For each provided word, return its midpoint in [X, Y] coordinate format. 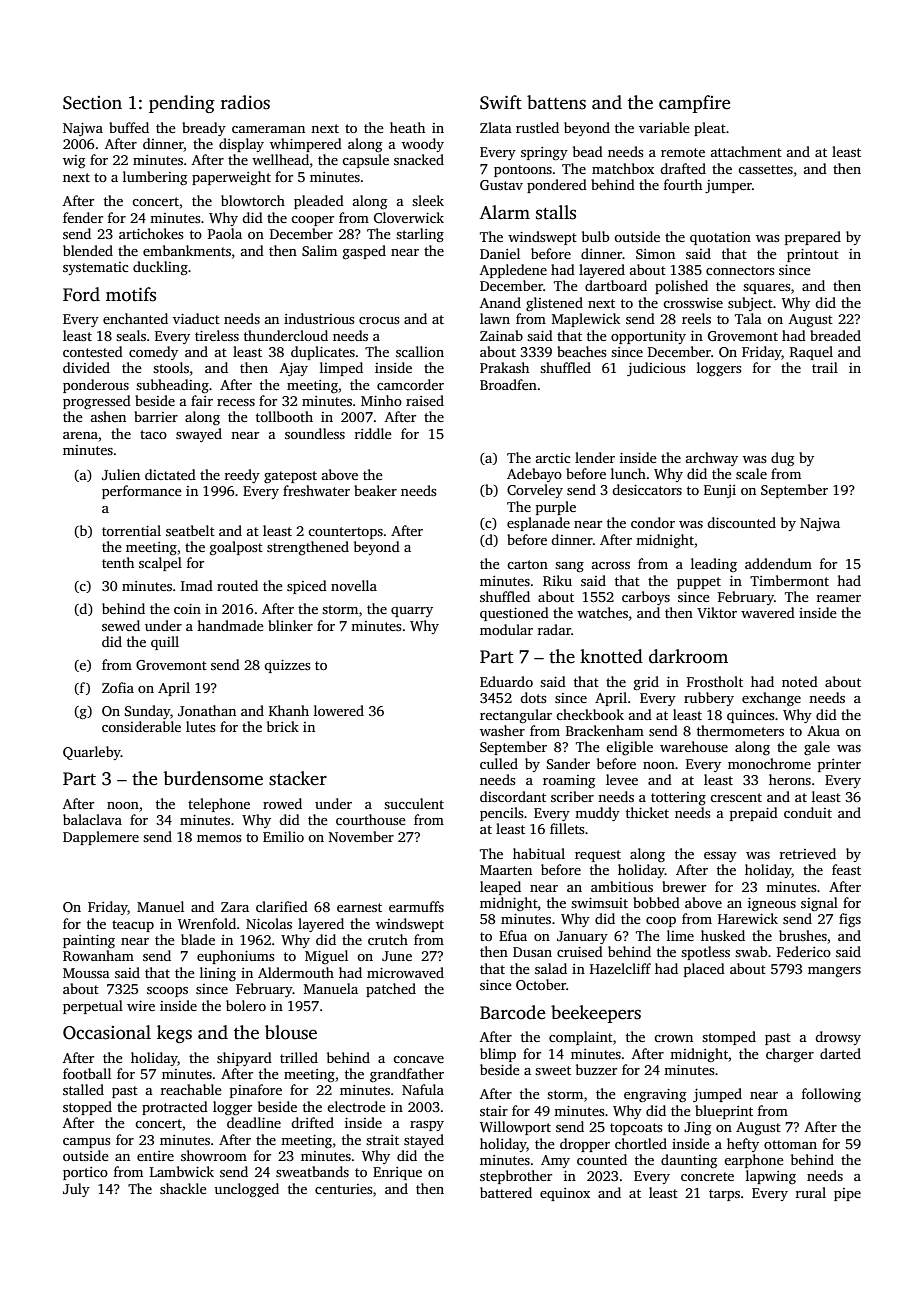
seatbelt [190, 530]
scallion [420, 351]
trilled [299, 1057]
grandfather [407, 1075]
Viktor [717, 612]
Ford [81, 294]
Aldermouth [296, 972]
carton [527, 564]
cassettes [765, 169]
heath [407, 127]
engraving [655, 1095]
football [87, 1073]
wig [74, 161]
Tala [748, 318]
